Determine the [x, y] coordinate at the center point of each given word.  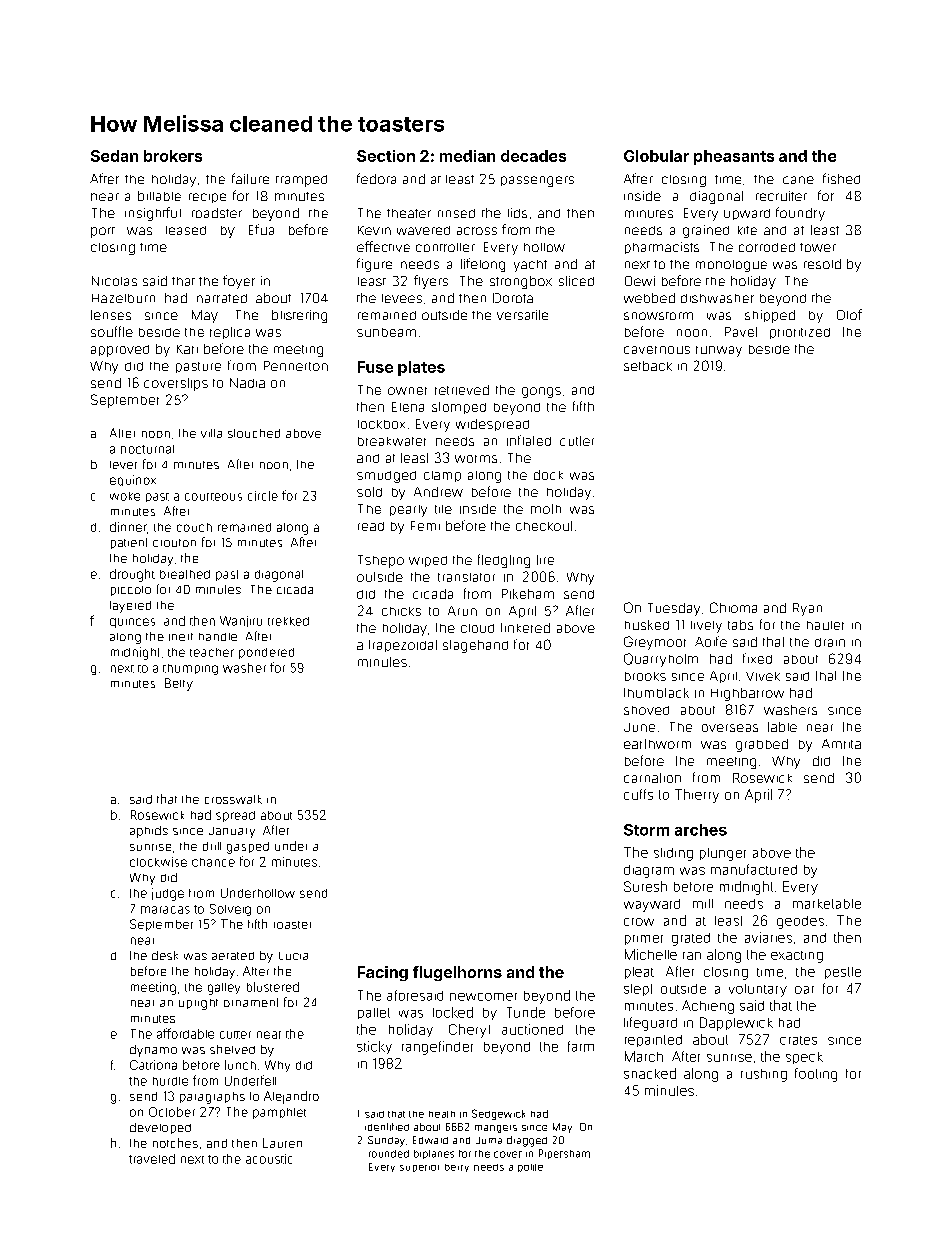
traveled [152, 1159]
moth [546, 509]
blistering [299, 316]
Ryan [807, 609]
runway [719, 351]
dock [548, 475]
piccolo [131, 591]
